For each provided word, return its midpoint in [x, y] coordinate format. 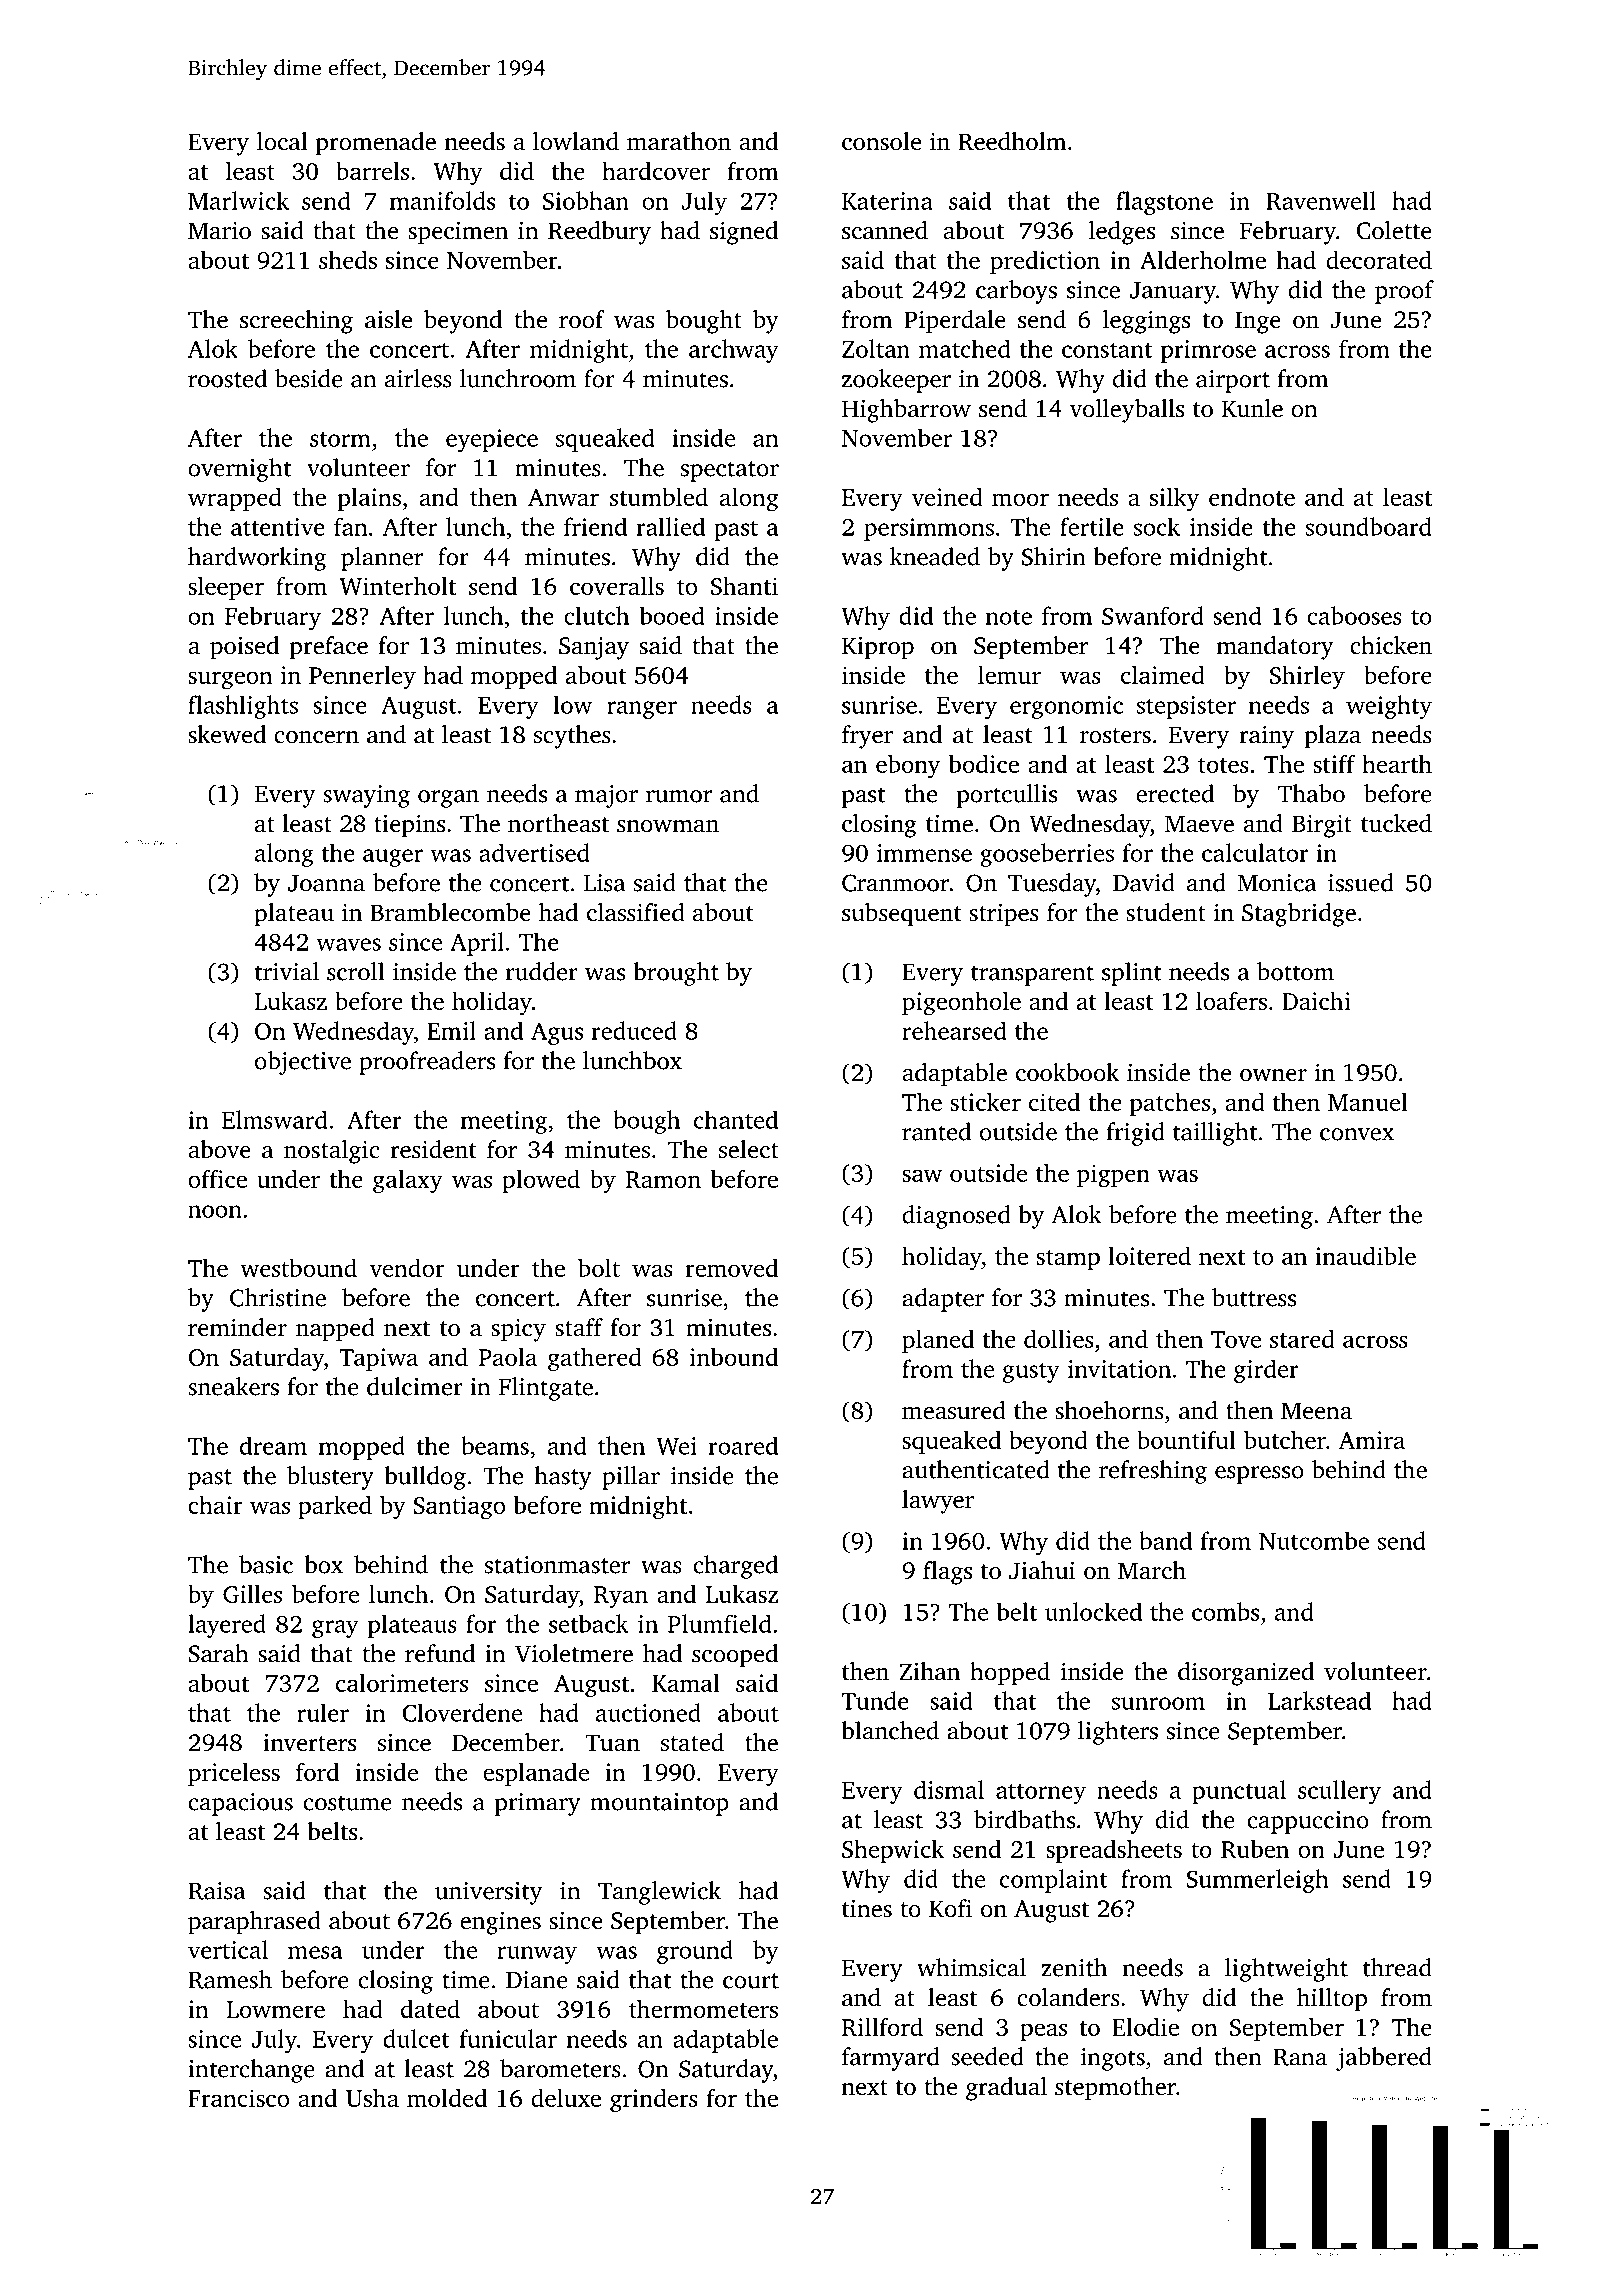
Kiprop [878, 648]
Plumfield [719, 1623]
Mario [219, 231]
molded [447, 2097]
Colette [1394, 230]
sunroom [1158, 1703]
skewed [227, 734]
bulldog [425, 1478]
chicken [1391, 645]
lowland [576, 141]
